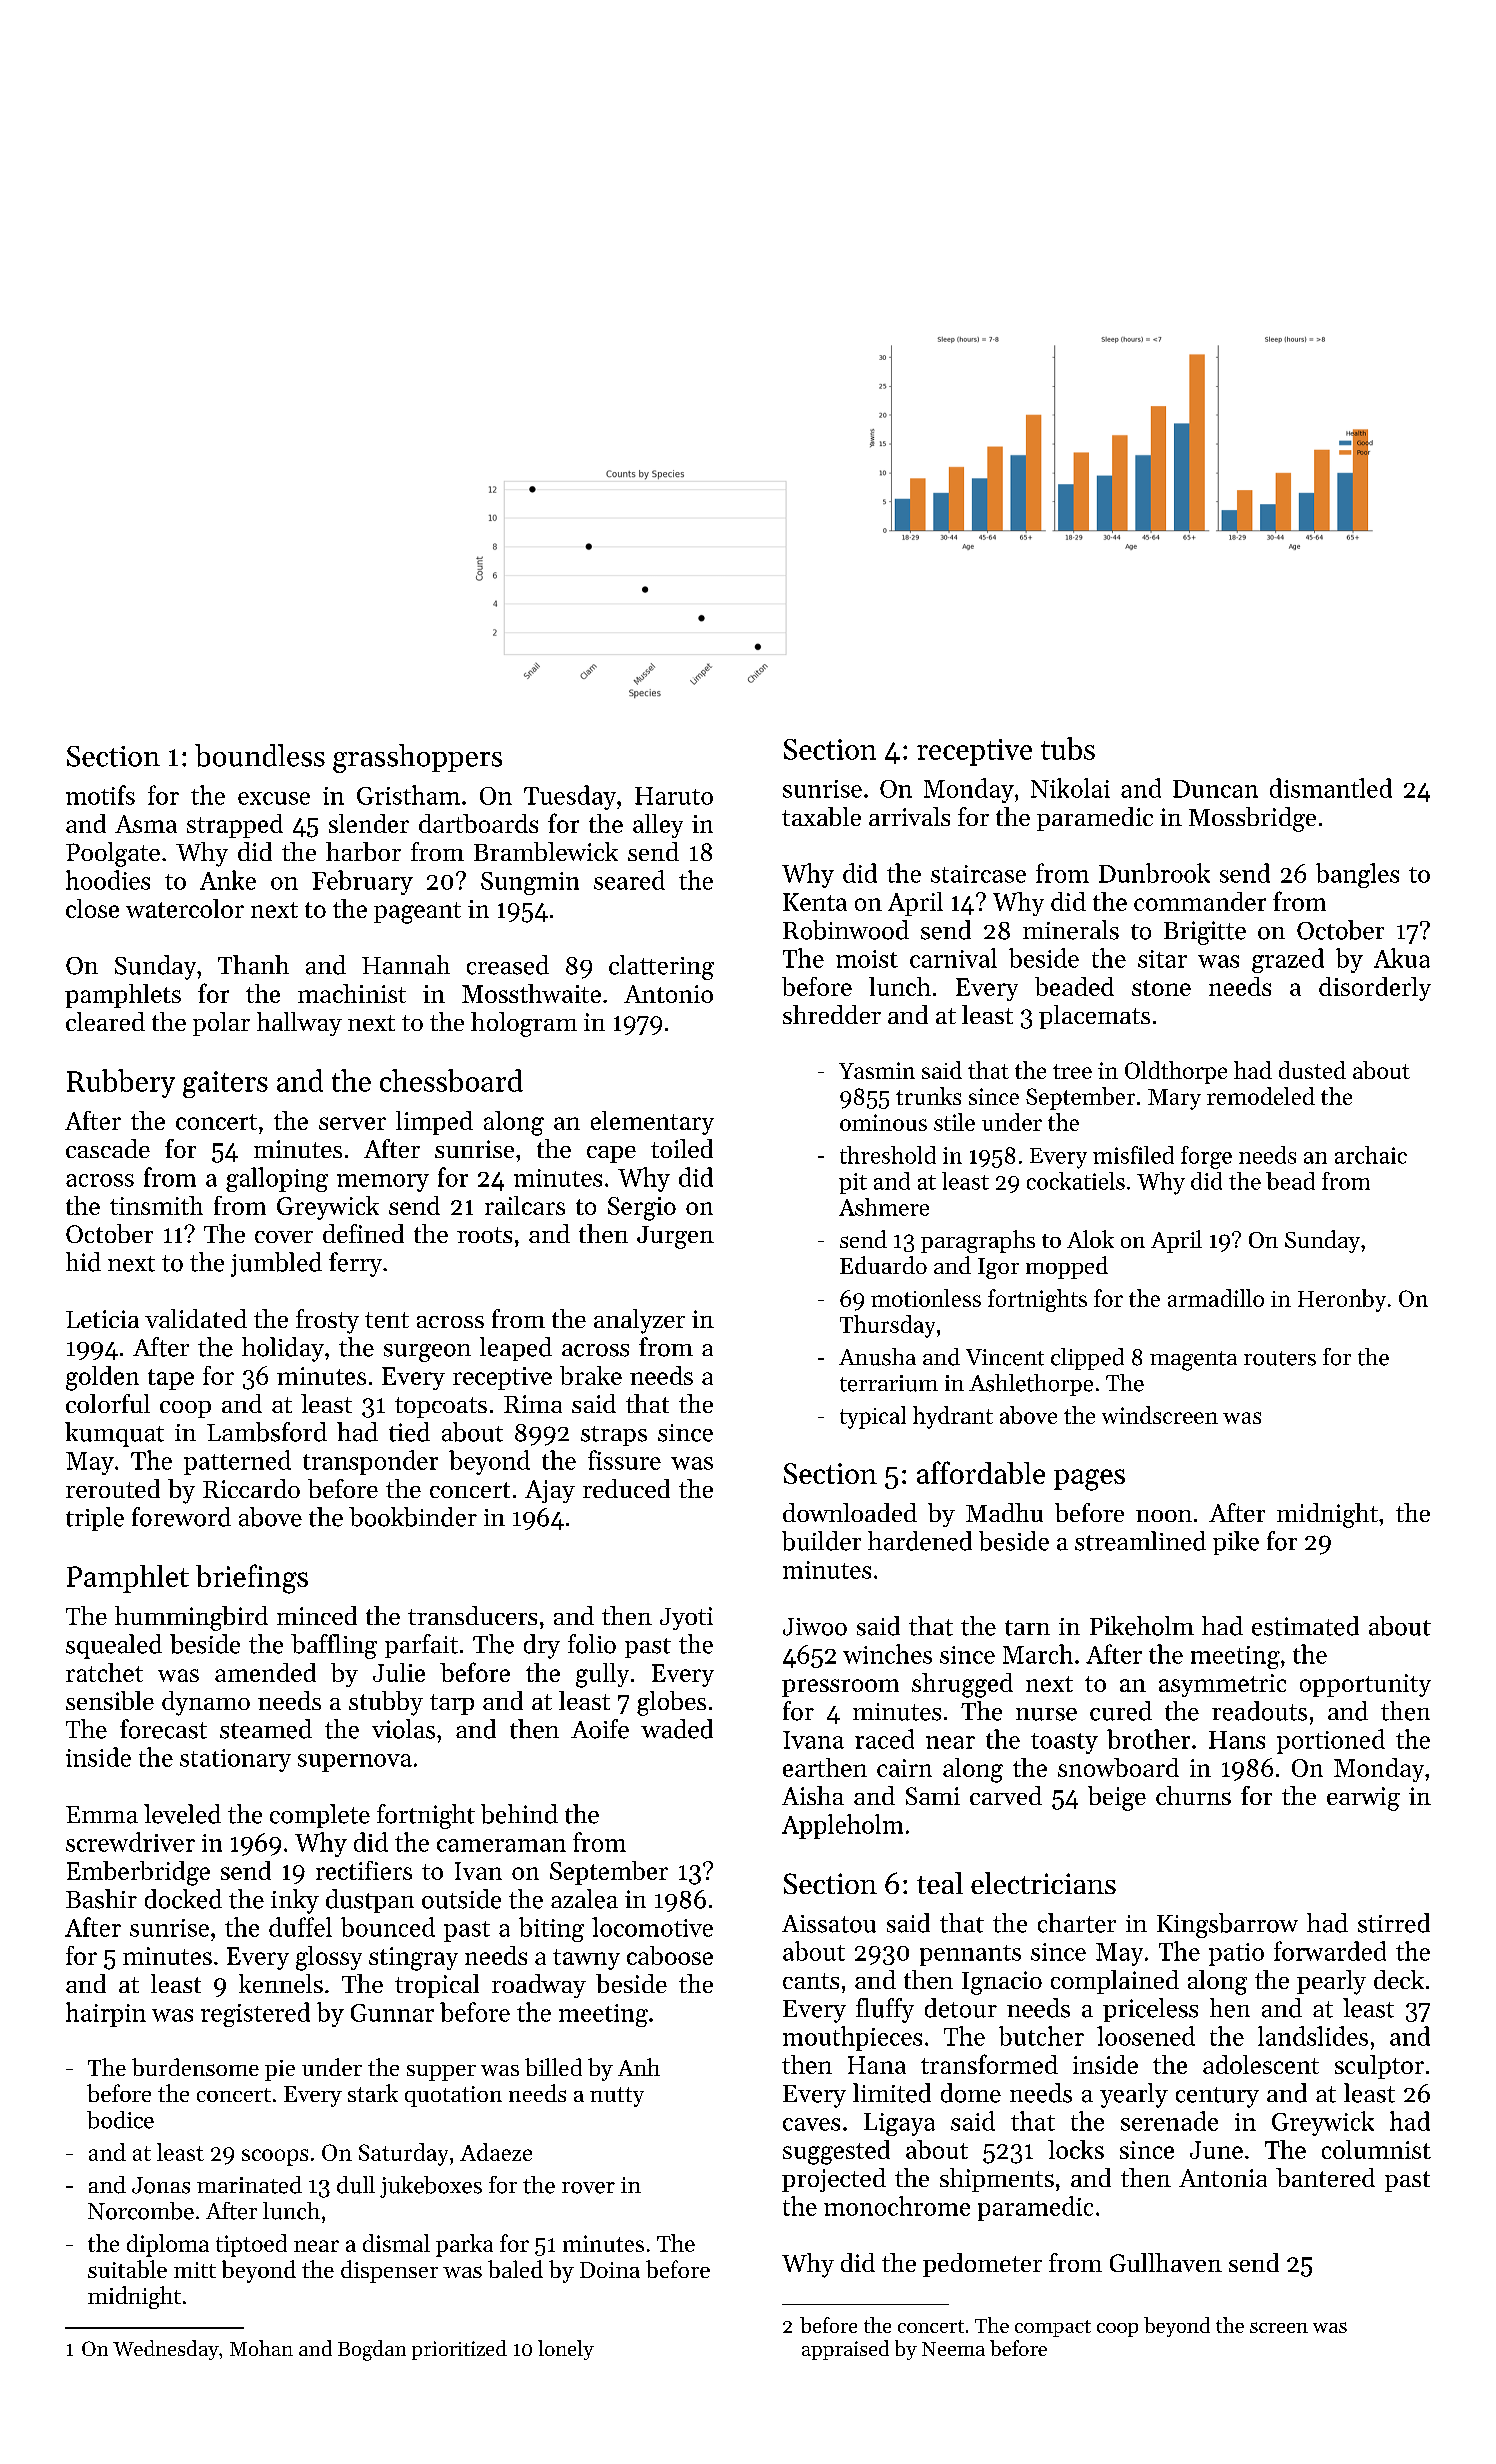 Image resolution: width=1496 pixels, height=2464 pixels. I want to click on creased, so click(508, 965).
